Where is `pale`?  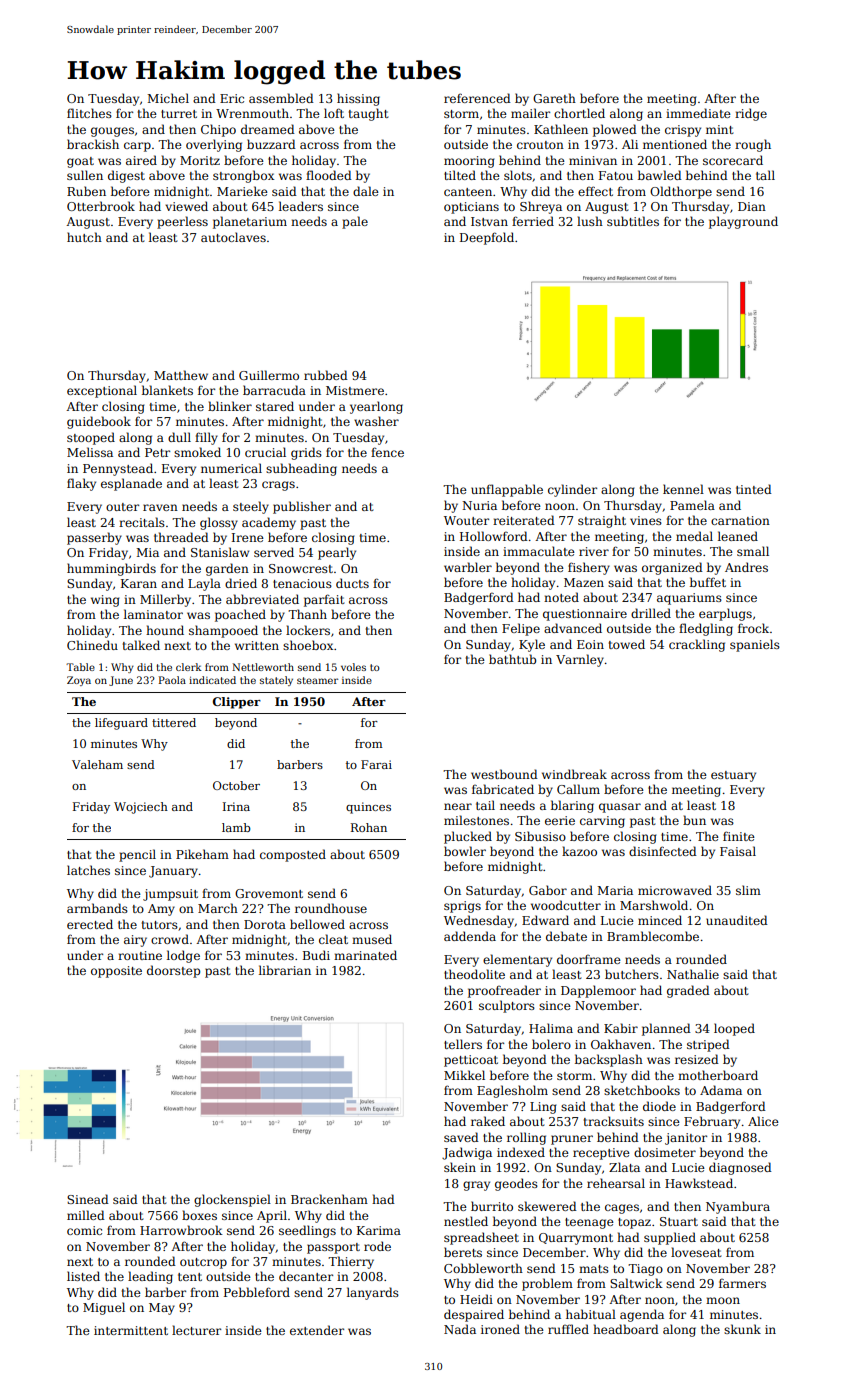 pale is located at coordinates (355, 222).
